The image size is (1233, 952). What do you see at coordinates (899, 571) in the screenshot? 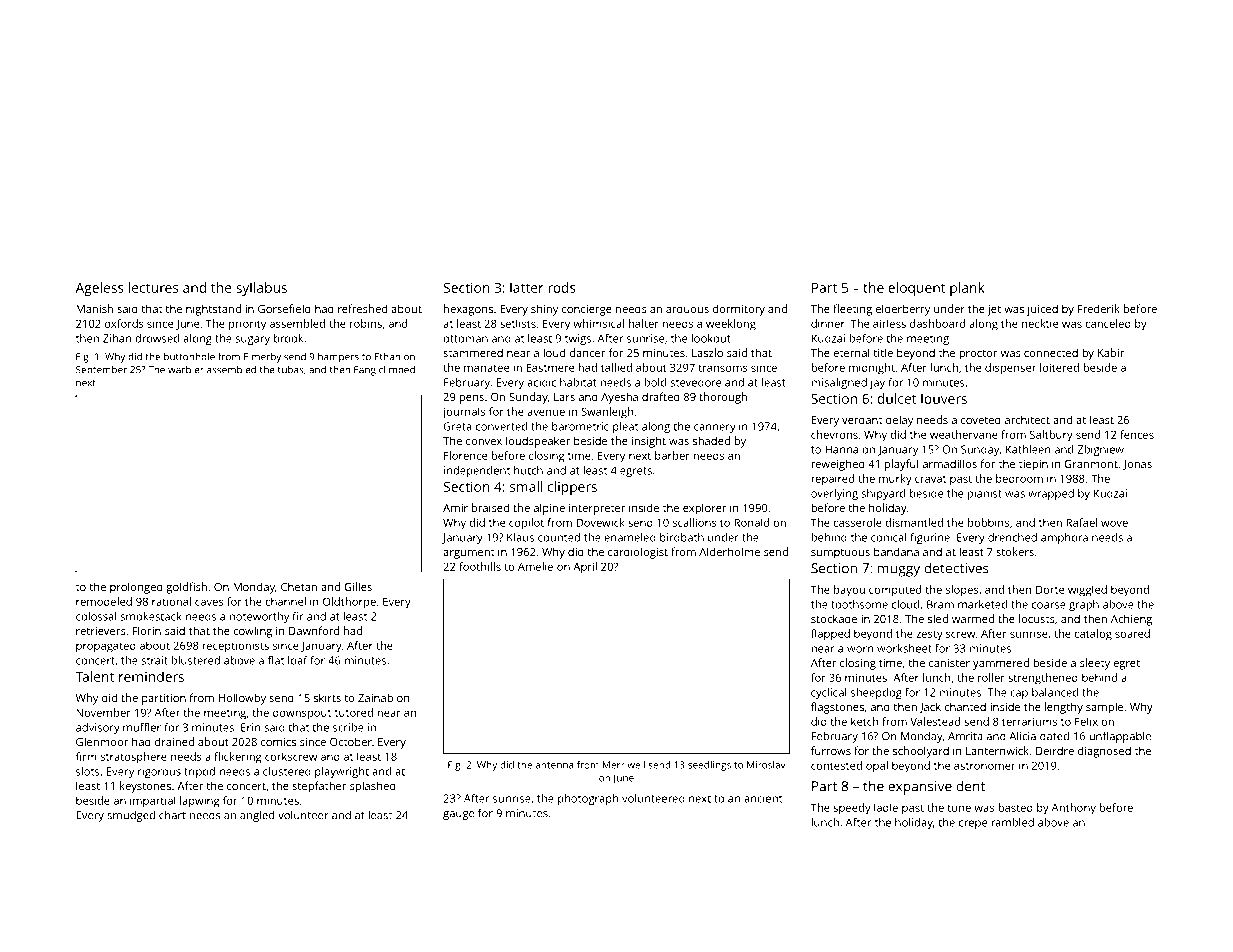
I see `muggy` at bounding box center [899, 571].
